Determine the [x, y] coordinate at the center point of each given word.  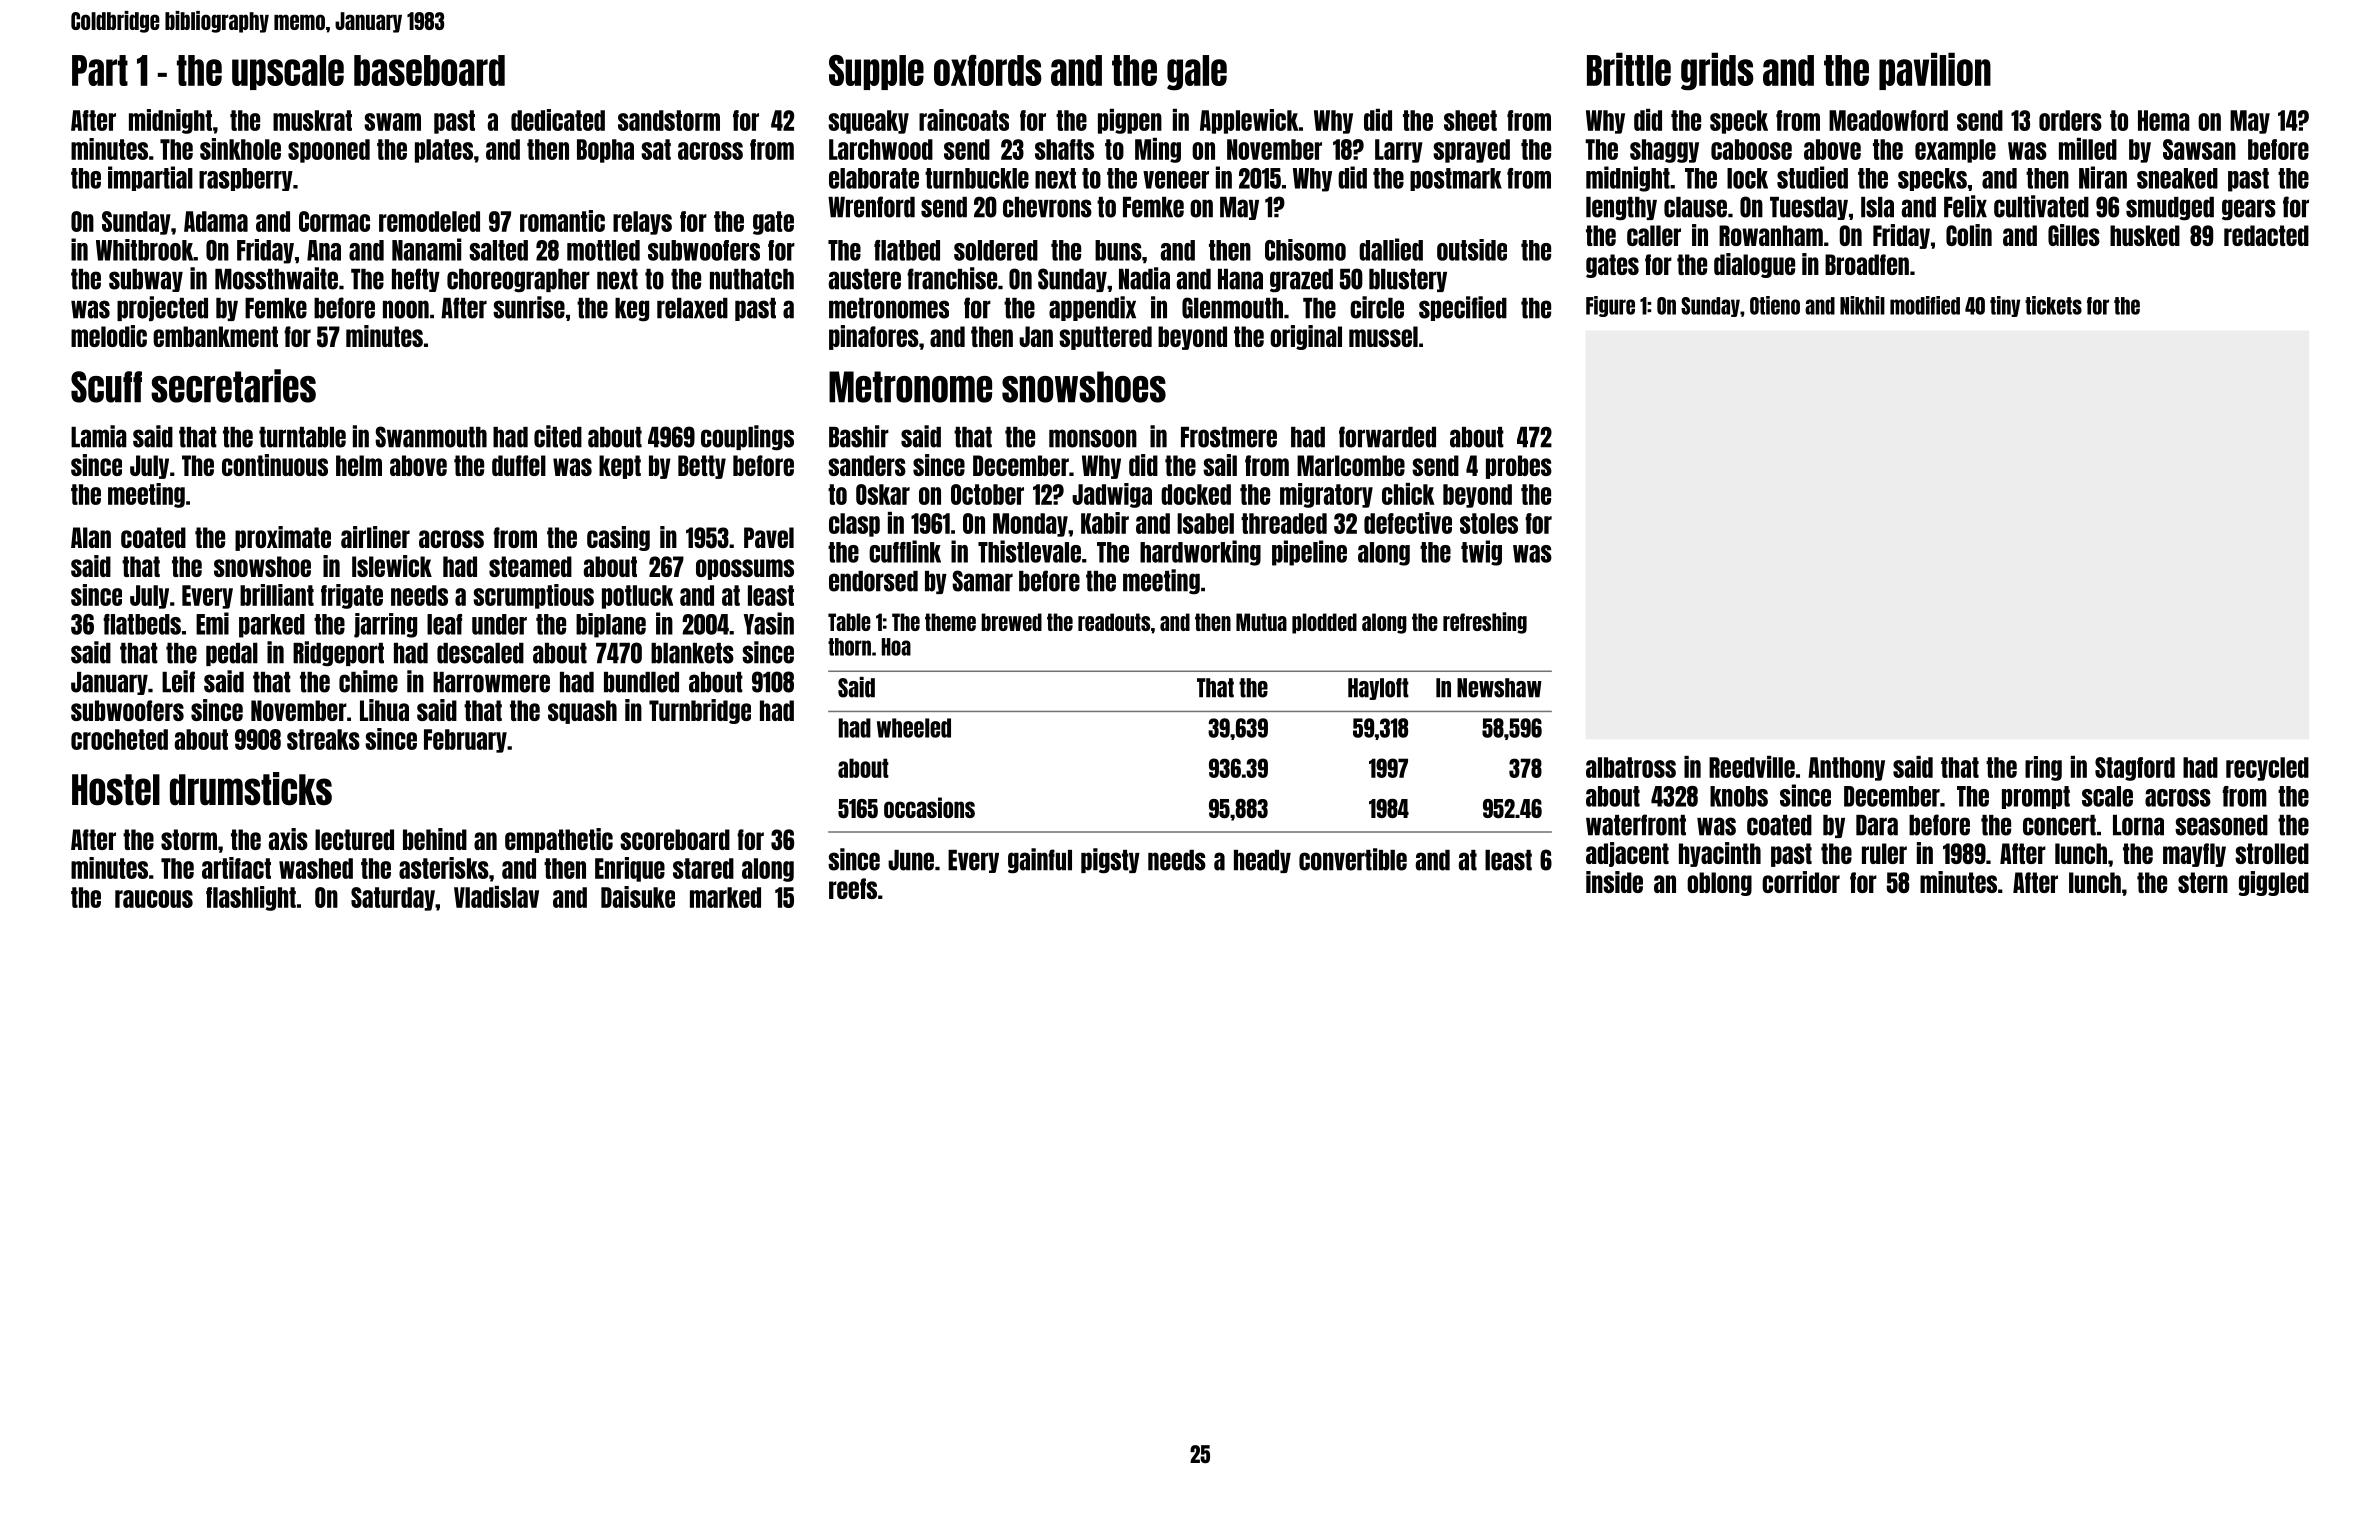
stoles [1489, 523]
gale [1197, 73]
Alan [91, 537]
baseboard [429, 70]
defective [1408, 523]
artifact [236, 868]
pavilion [1935, 71]
